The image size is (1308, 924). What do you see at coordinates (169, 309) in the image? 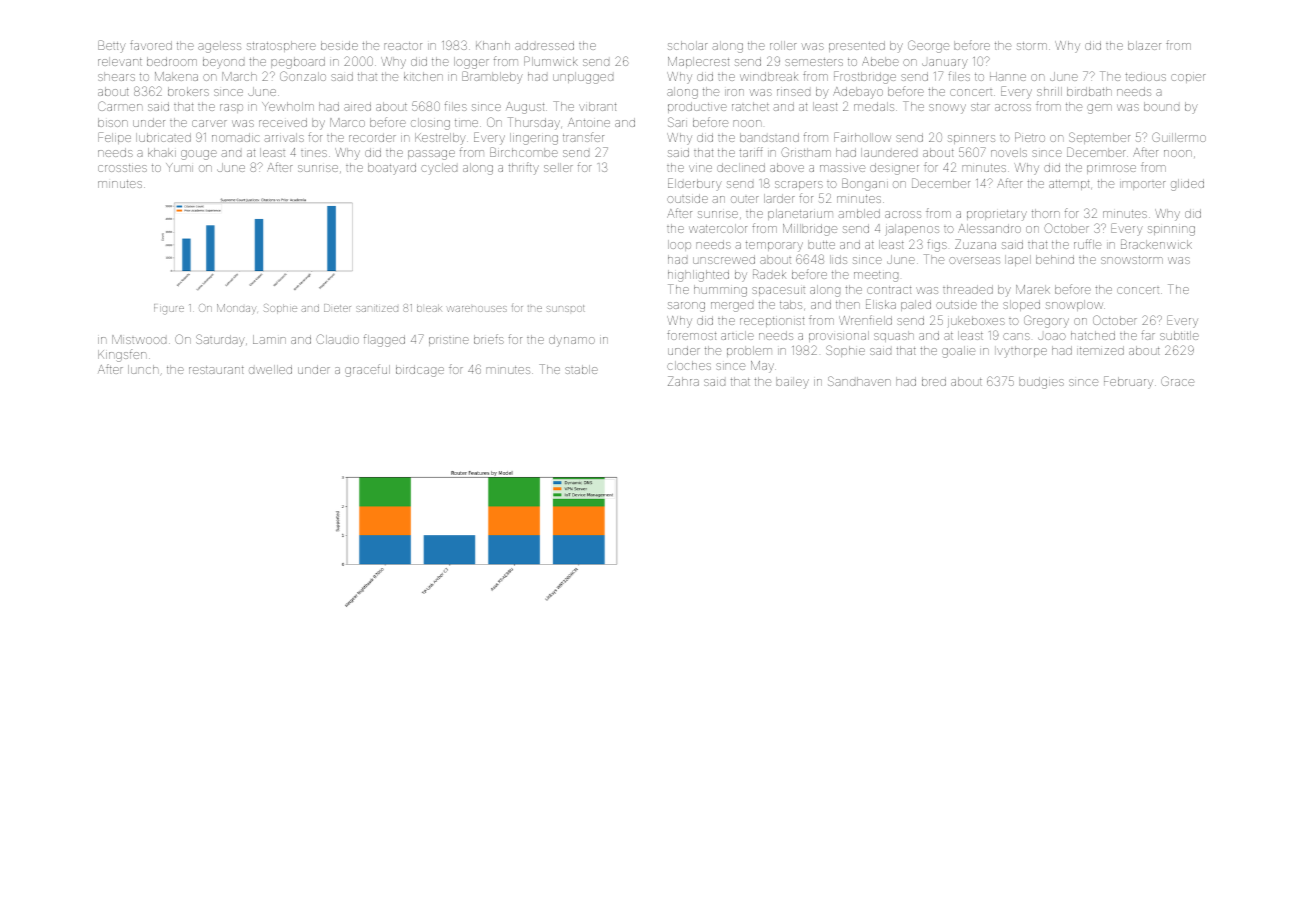
I see `Figure` at bounding box center [169, 309].
